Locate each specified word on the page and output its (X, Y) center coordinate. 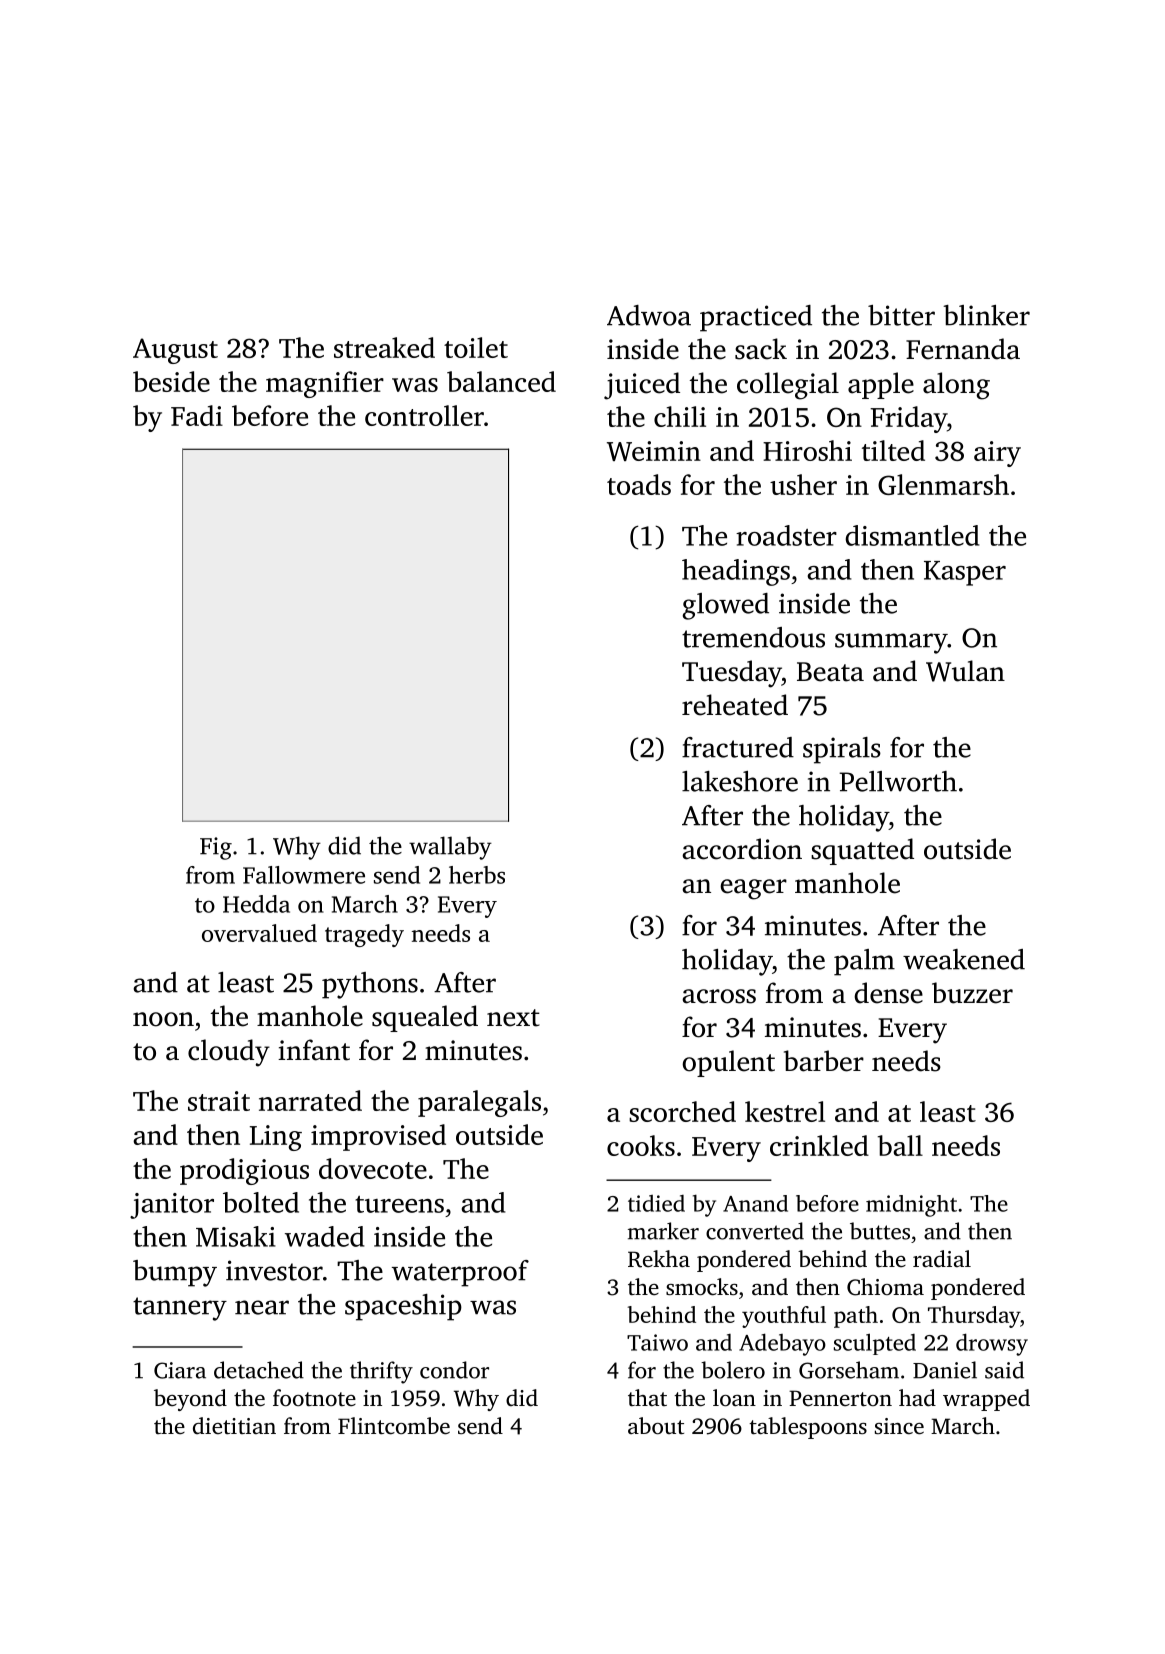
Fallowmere (304, 875)
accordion (742, 849)
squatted (862, 851)
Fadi (197, 415)
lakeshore (740, 781)
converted (755, 1231)
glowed (725, 606)
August (175, 351)
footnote (314, 1397)
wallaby (450, 848)
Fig (216, 848)
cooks (641, 1145)
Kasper (965, 573)
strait (219, 1101)
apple (881, 385)
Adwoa (649, 315)
